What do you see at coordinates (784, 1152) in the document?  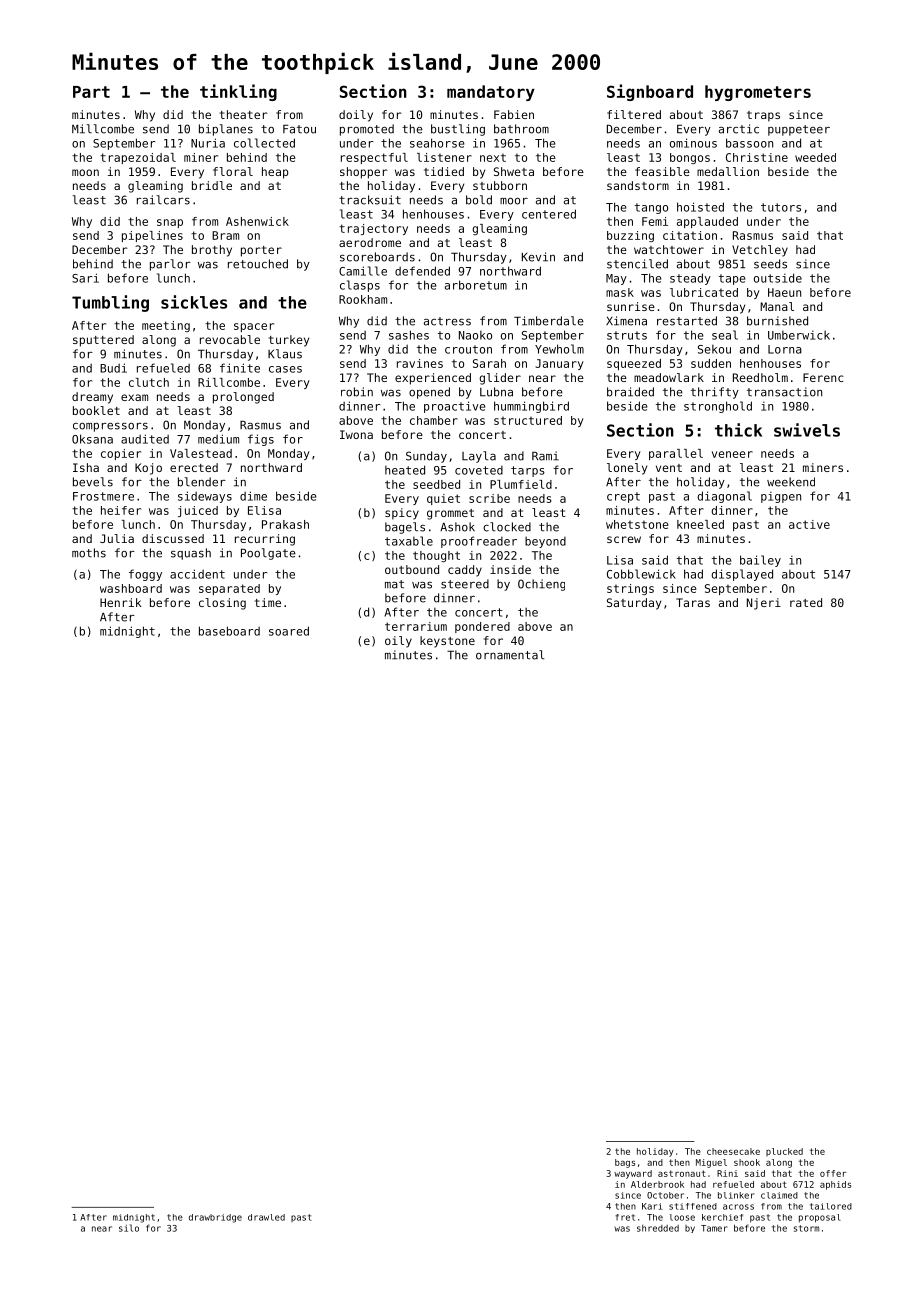 I see `plucked` at bounding box center [784, 1152].
